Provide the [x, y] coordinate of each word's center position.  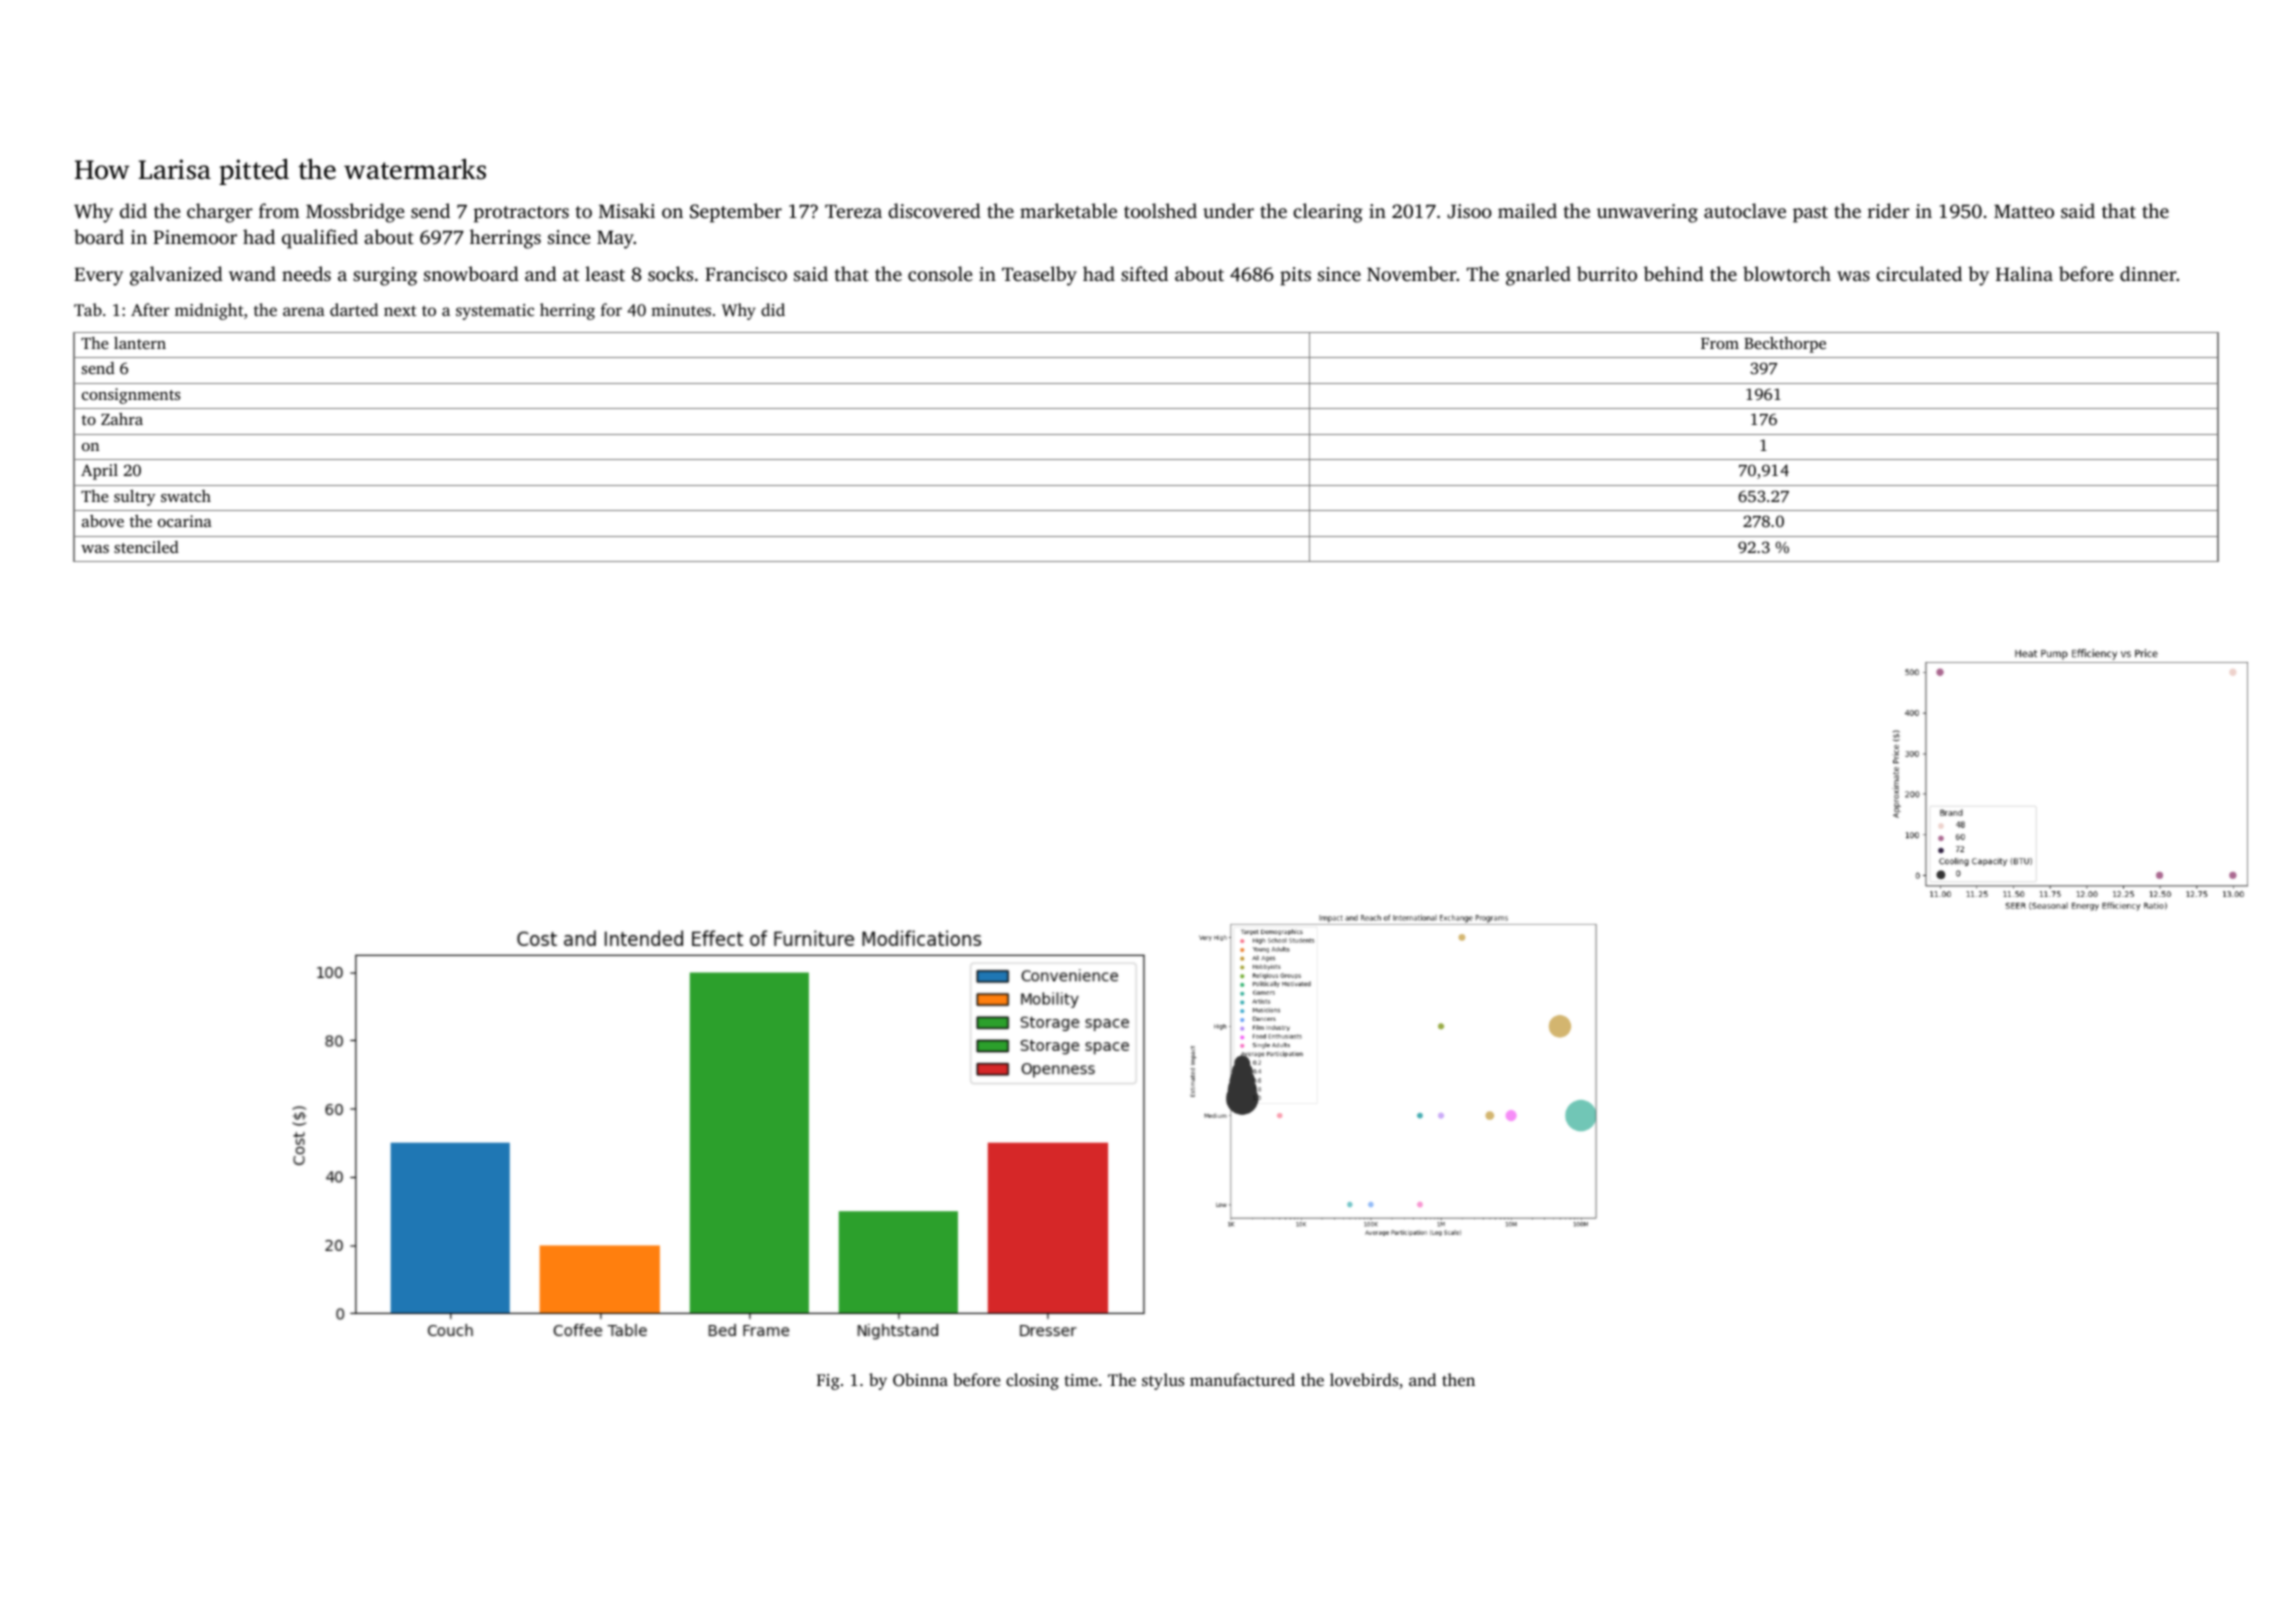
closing [1032, 1381]
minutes [681, 310]
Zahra [122, 419]
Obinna [920, 1379]
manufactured [1242, 1379]
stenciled [146, 547]
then [1458, 1379]
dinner [2148, 273]
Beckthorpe [1785, 345]
